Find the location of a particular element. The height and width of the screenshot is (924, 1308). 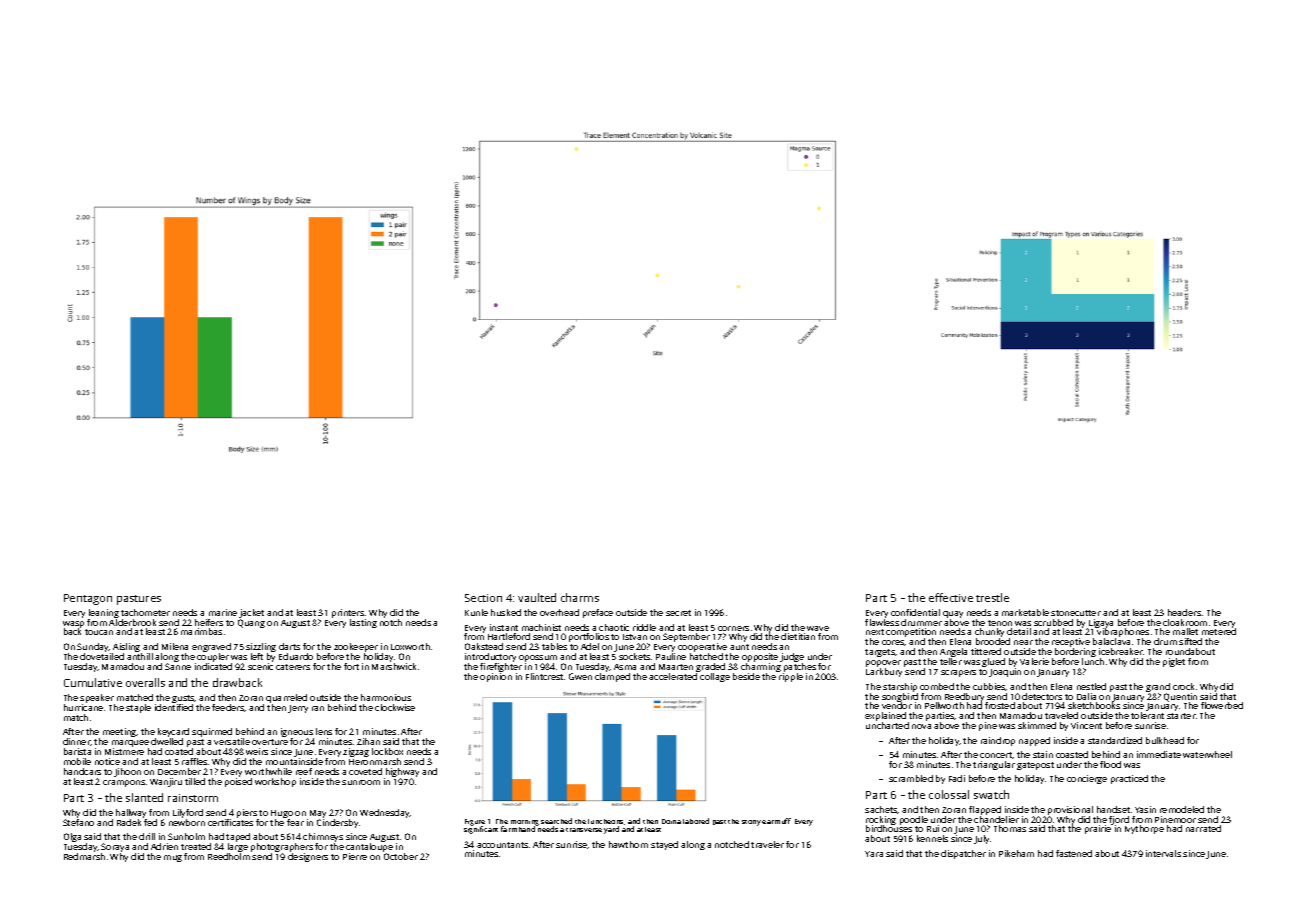

Pellworth is located at coordinates (944, 705).
